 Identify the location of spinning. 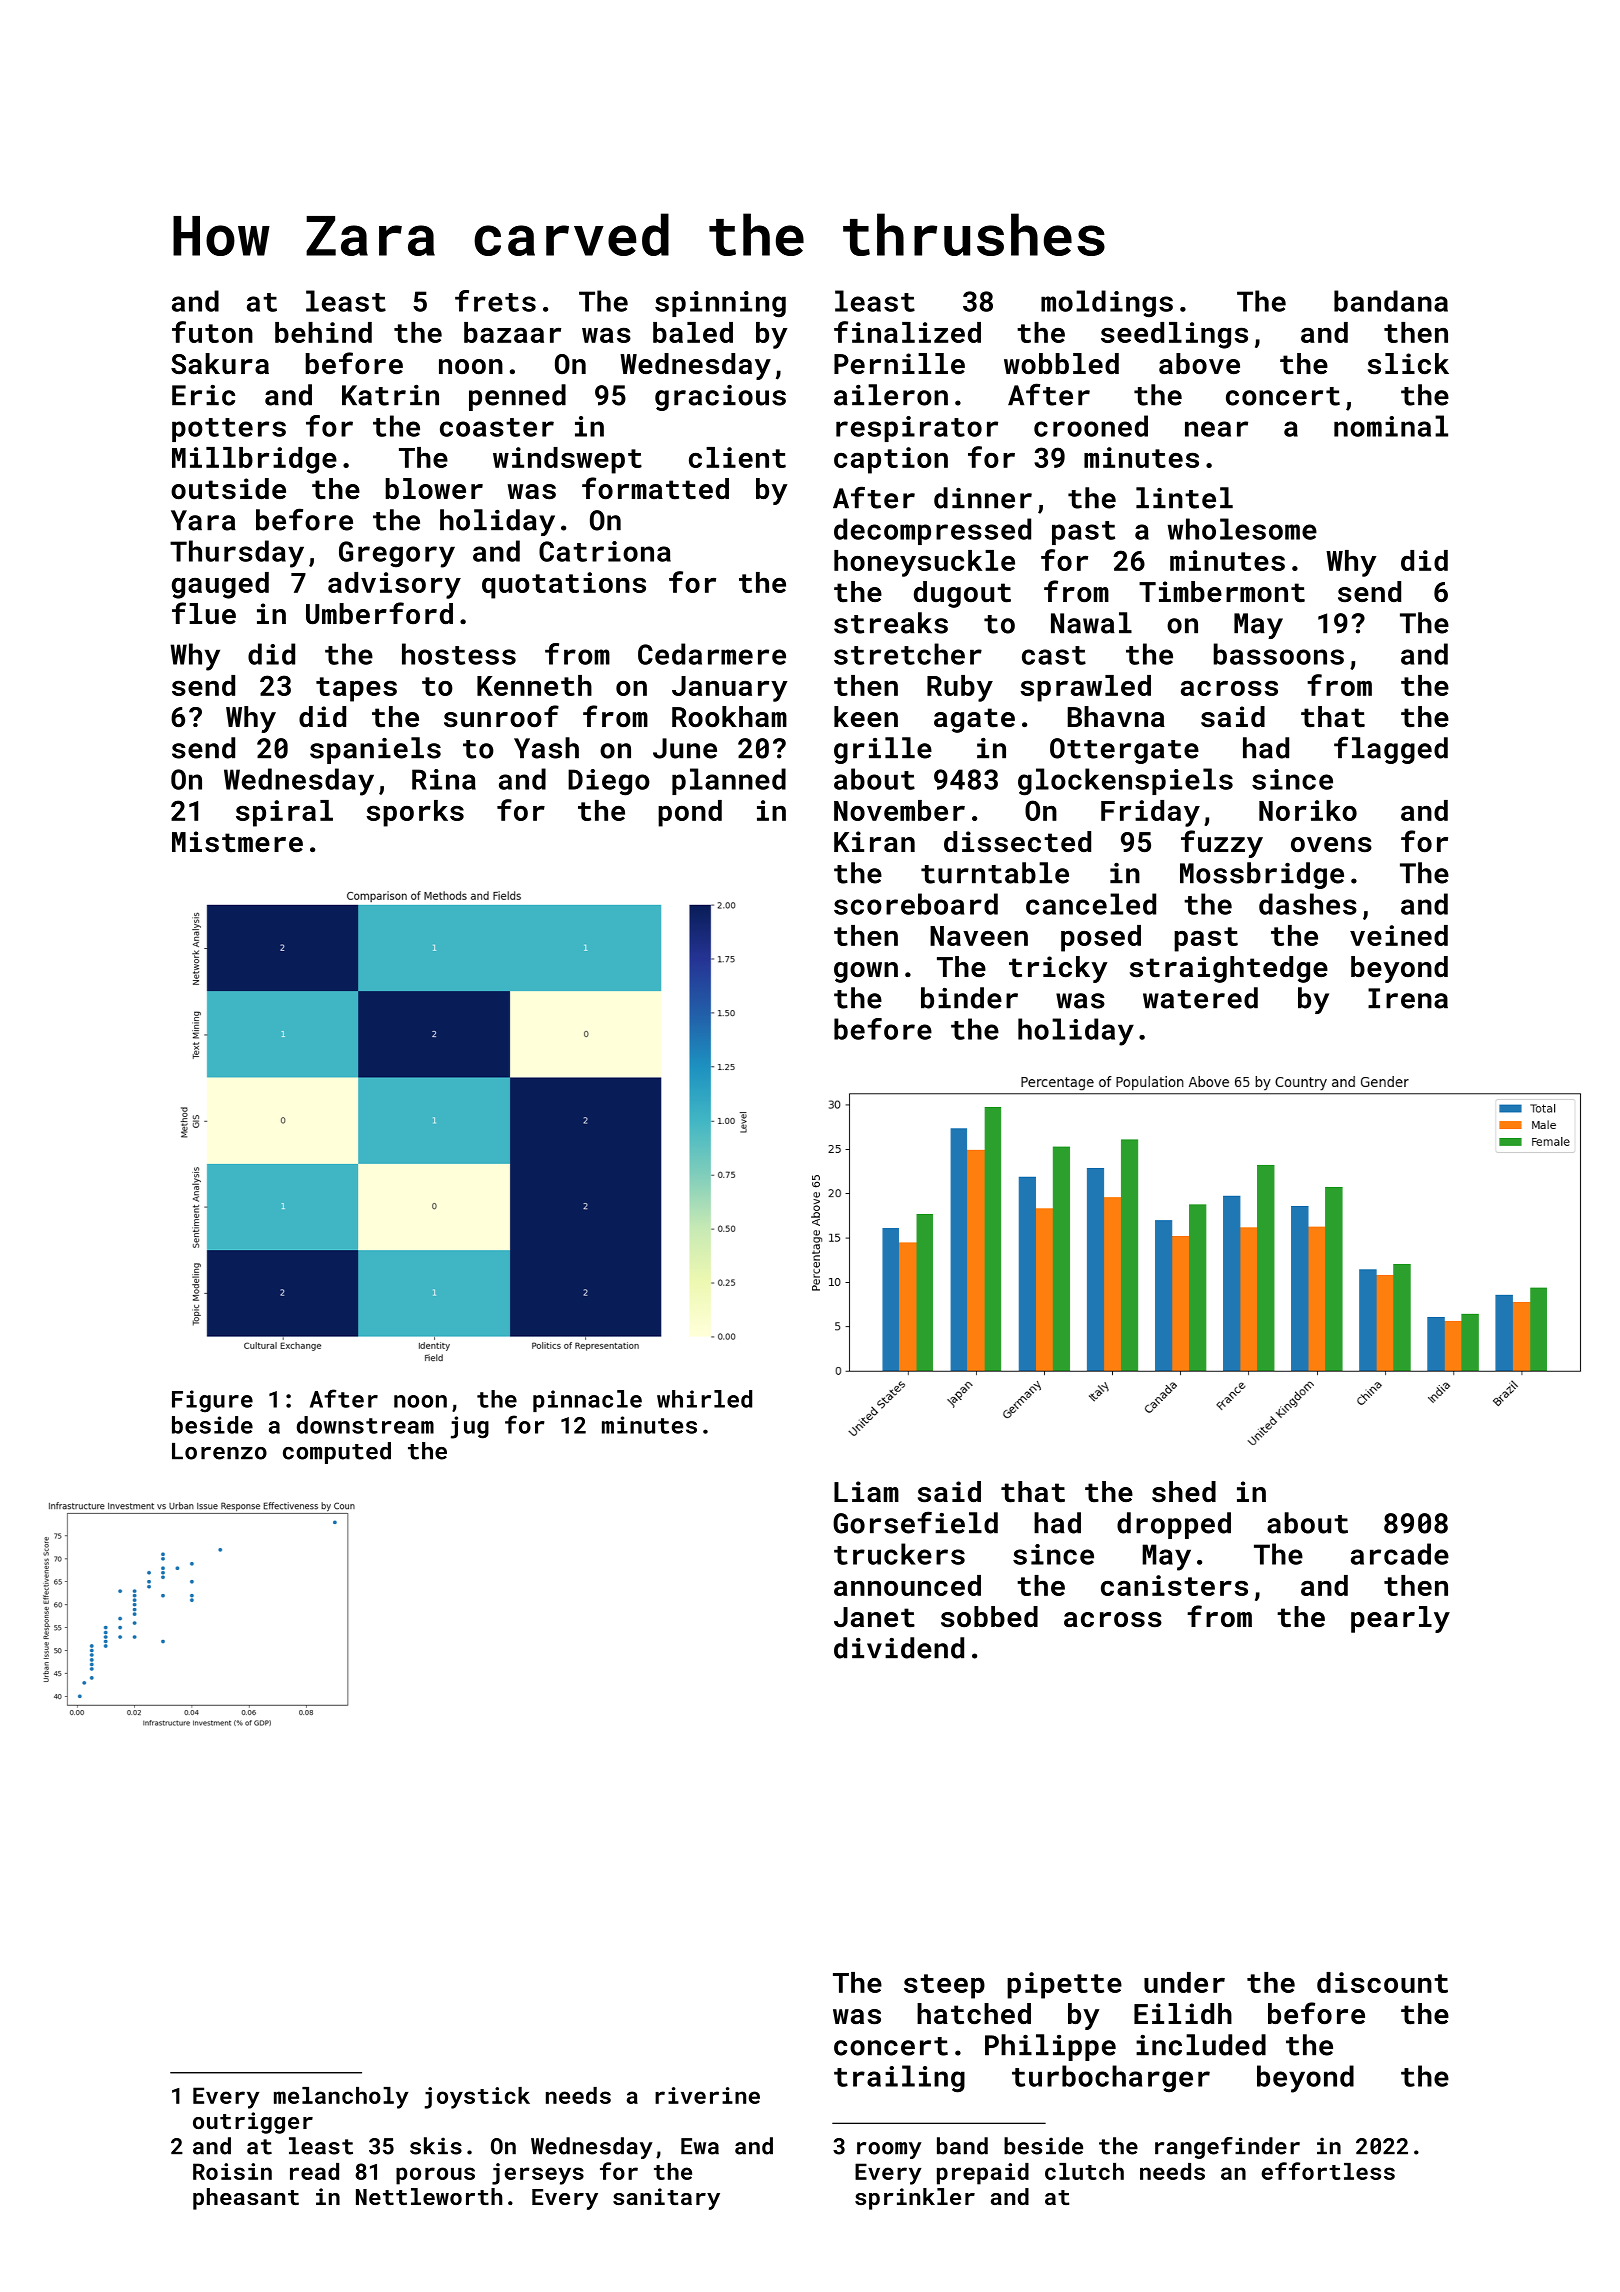
(720, 304).
